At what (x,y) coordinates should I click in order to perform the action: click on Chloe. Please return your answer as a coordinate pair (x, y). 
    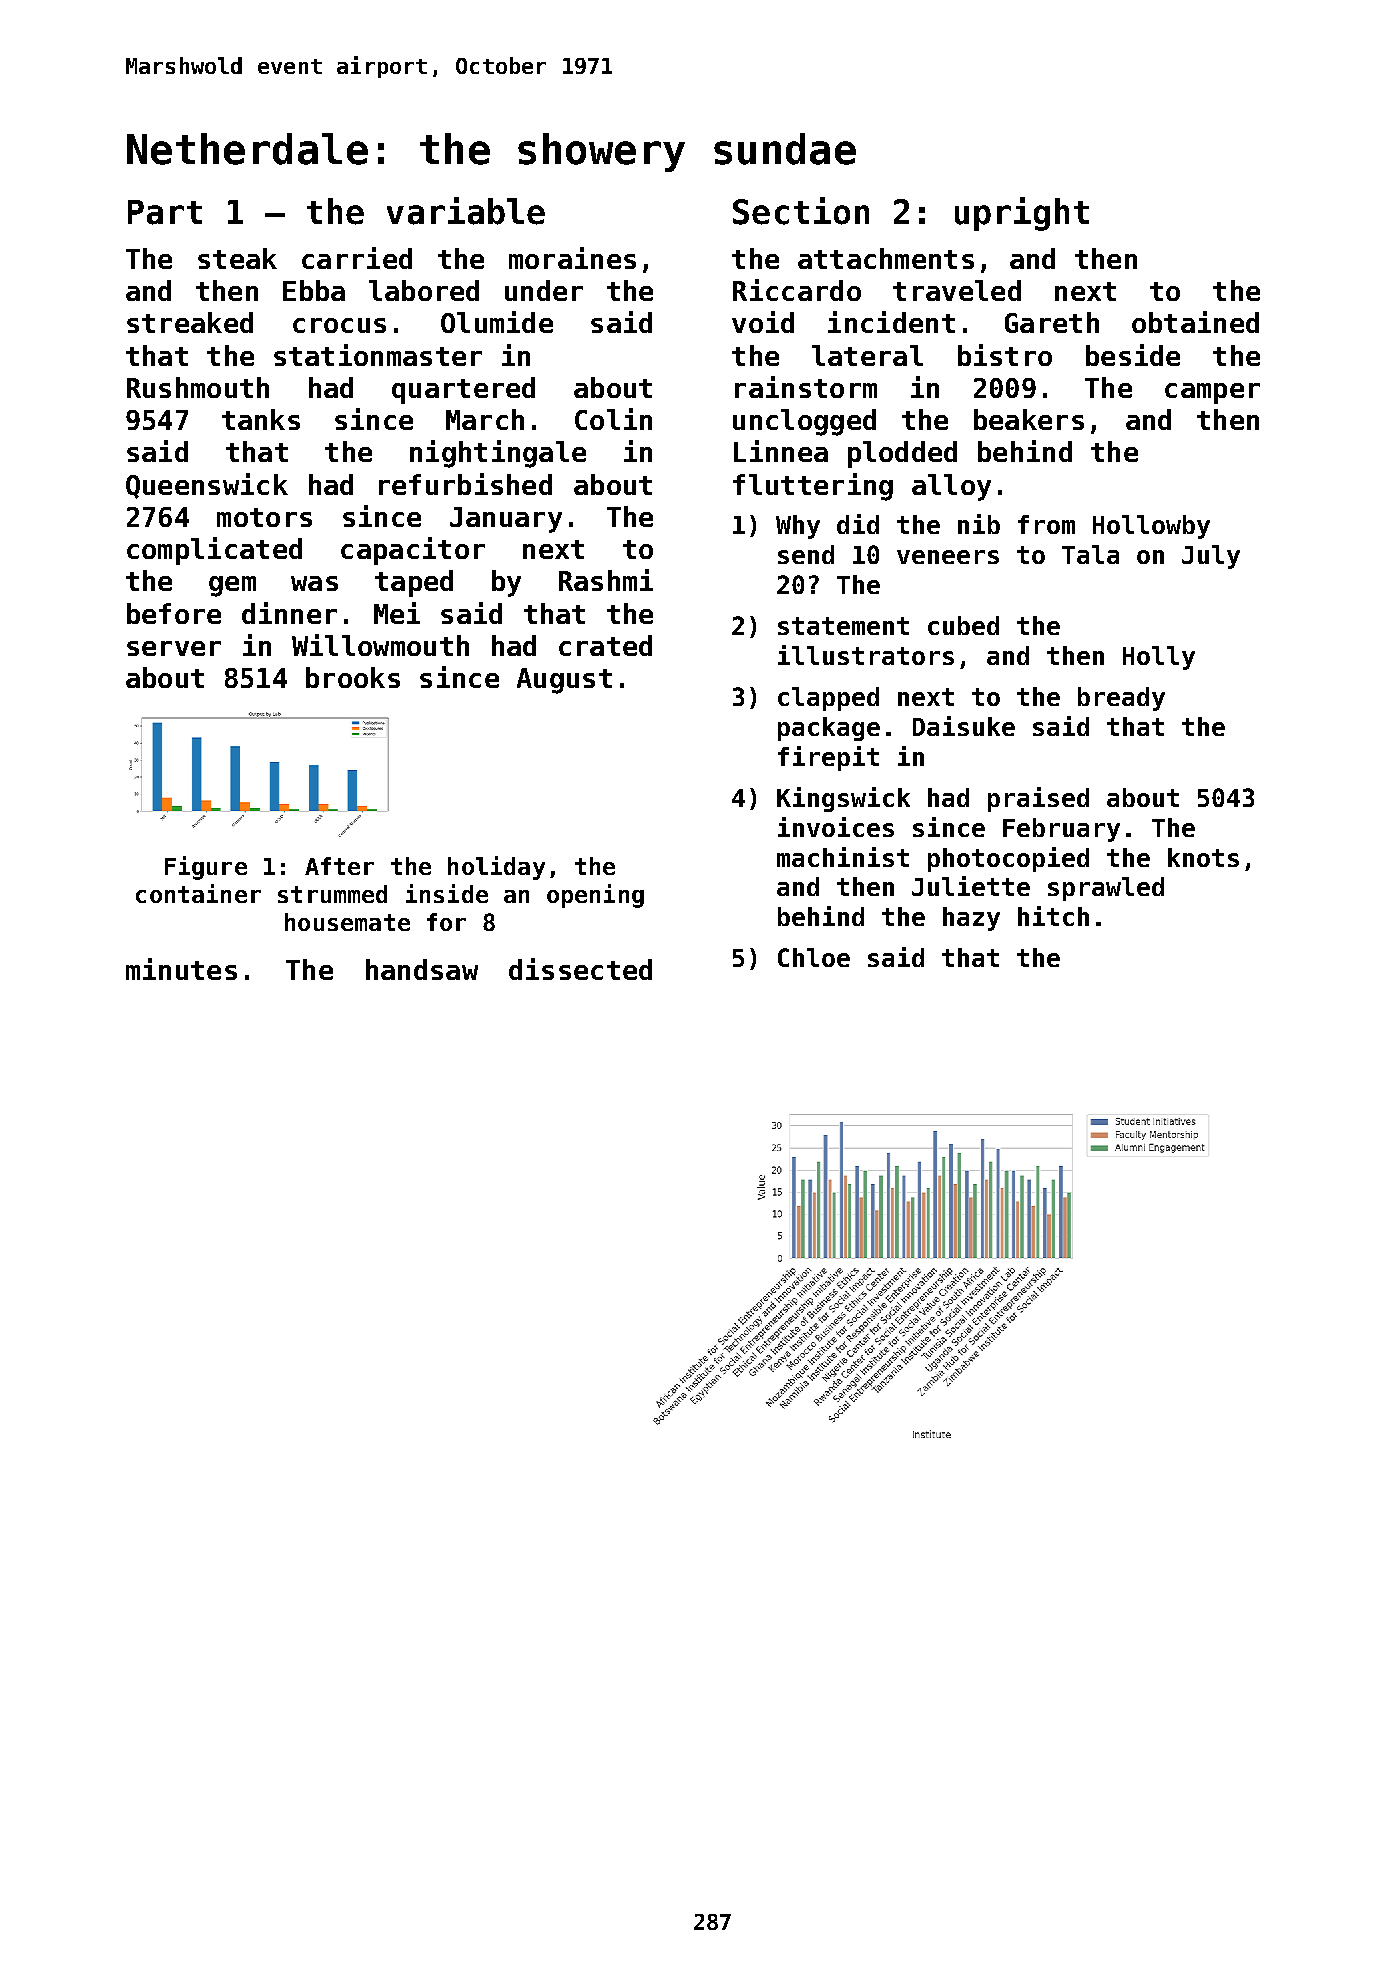
    Looking at the image, I should click on (814, 957).
